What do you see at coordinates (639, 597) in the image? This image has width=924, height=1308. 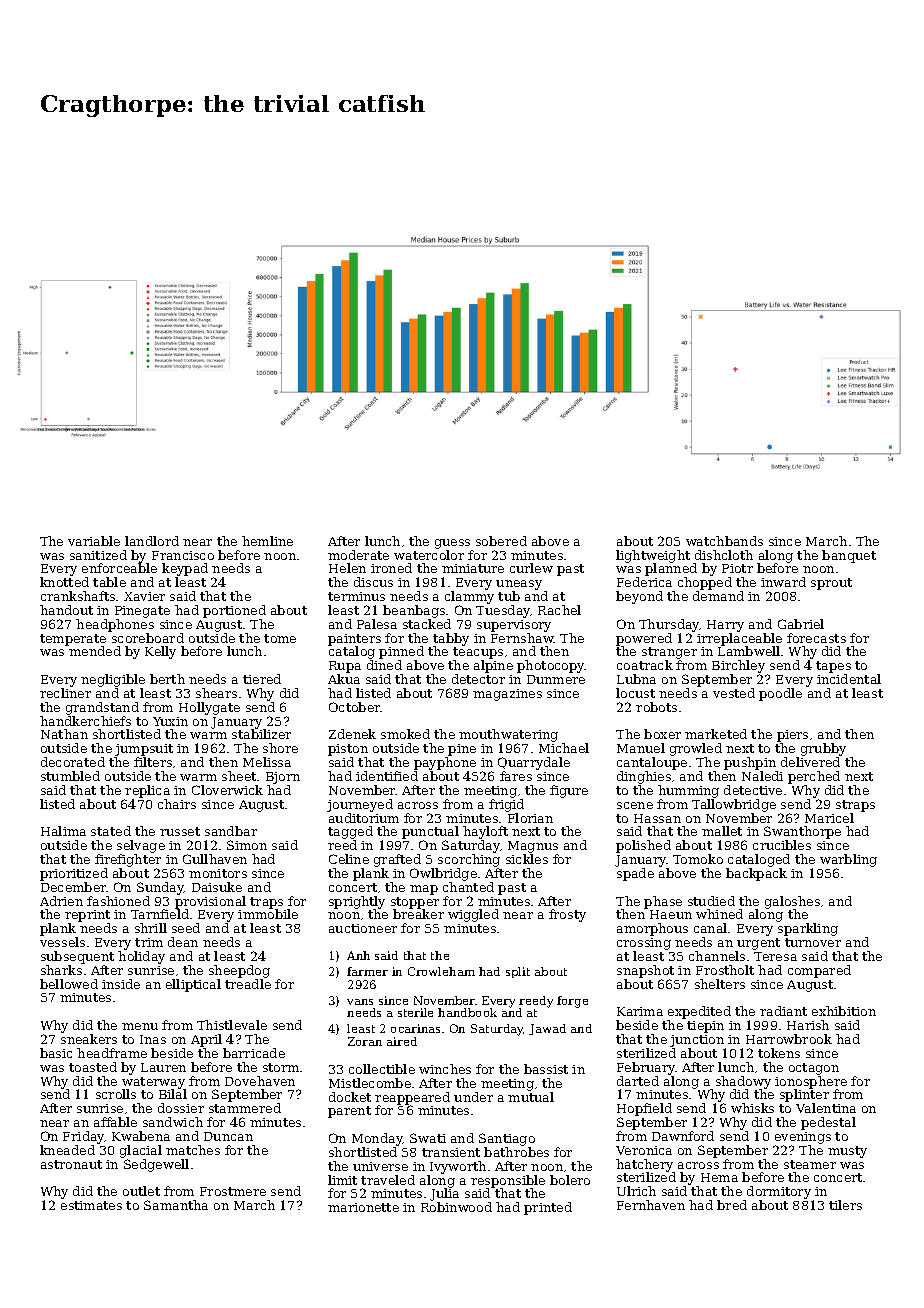 I see `beyond` at bounding box center [639, 597].
